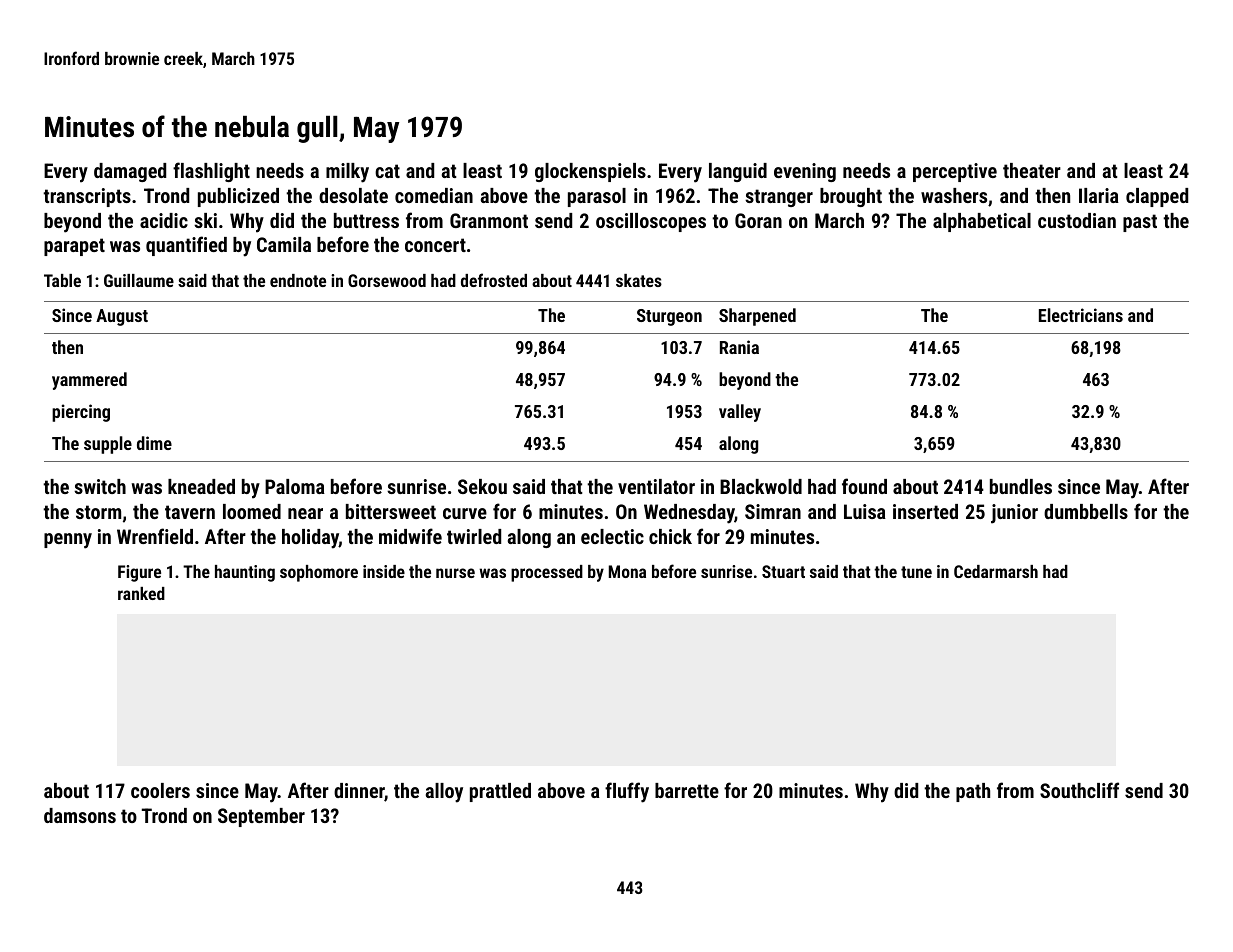 The image size is (1233, 952). What do you see at coordinates (590, 172) in the screenshot?
I see `glockenspiels` at bounding box center [590, 172].
